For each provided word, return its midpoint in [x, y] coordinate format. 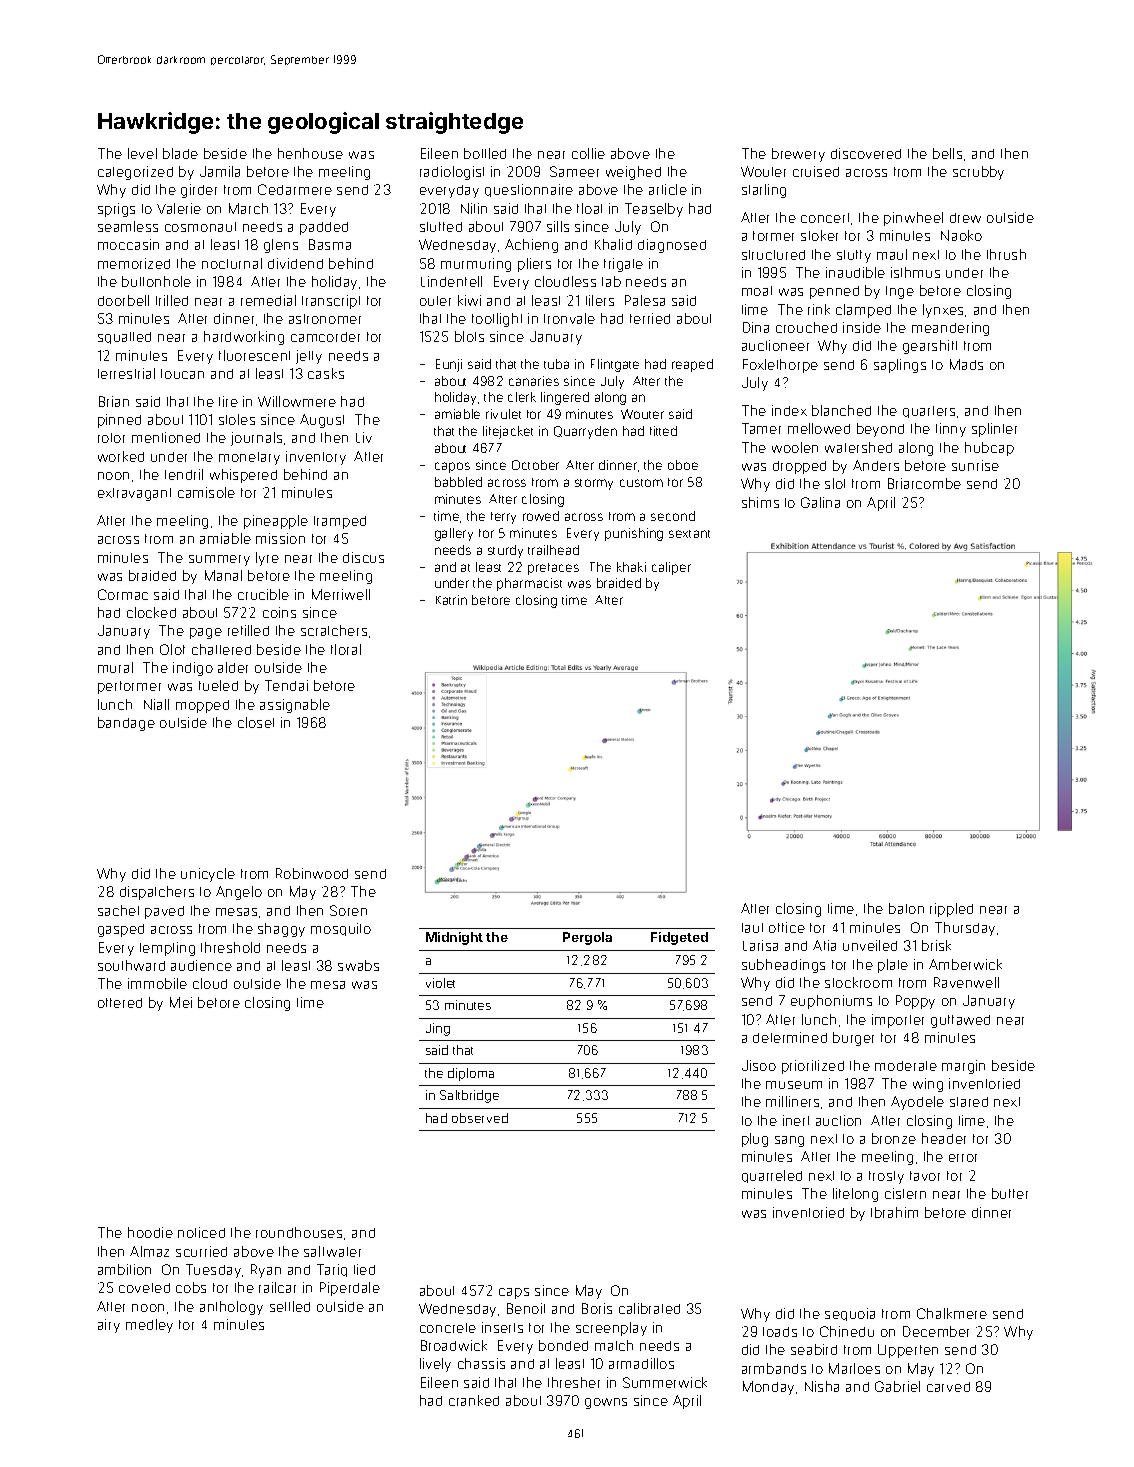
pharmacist [529, 584]
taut [752, 928]
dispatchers [157, 893]
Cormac [123, 594]
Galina [820, 502]
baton [906, 908]
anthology [231, 1308]
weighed [633, 173]
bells [947, 153]
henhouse [310, 153]
